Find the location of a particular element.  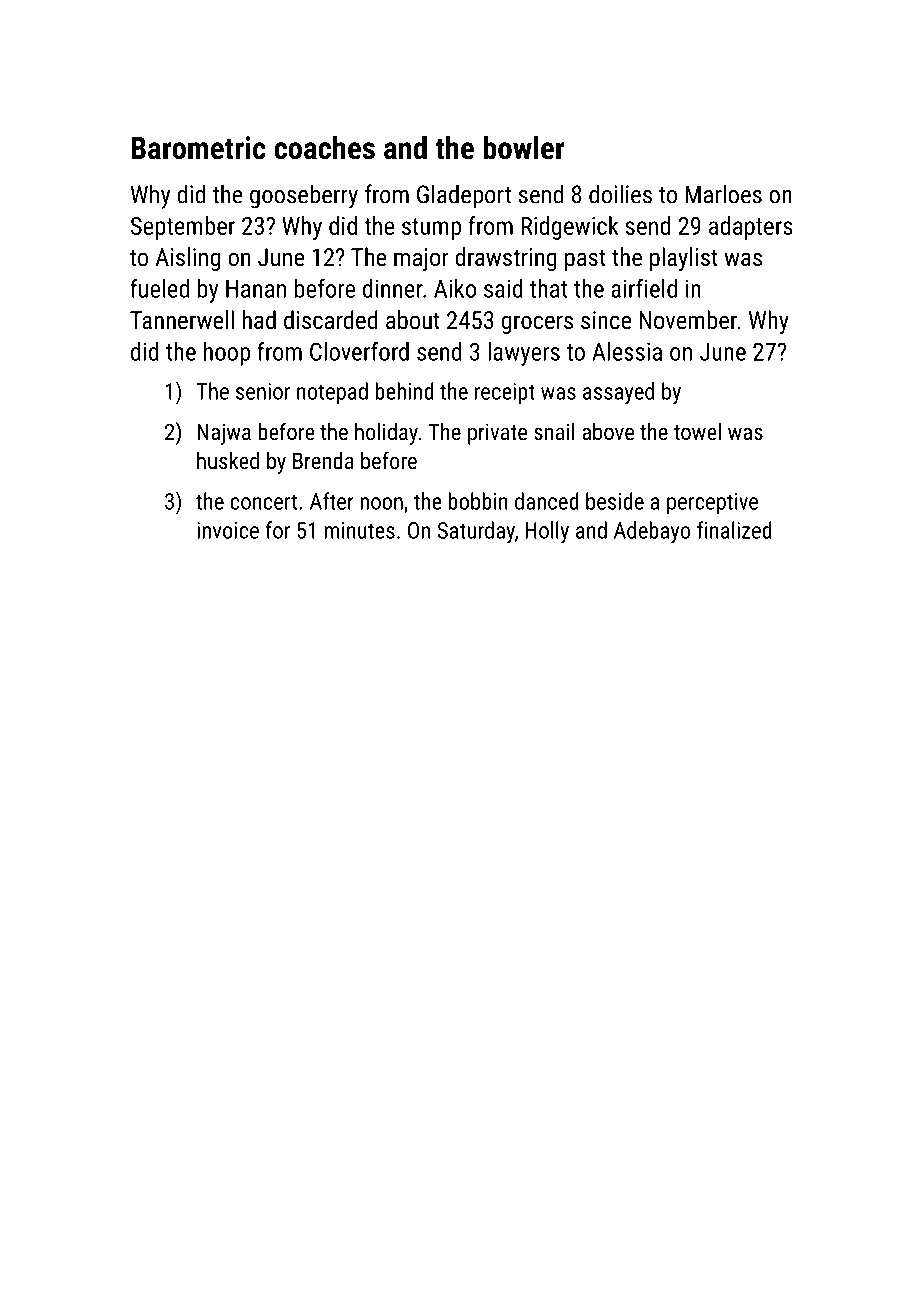

hoop is located at coordinates (227, 354).
